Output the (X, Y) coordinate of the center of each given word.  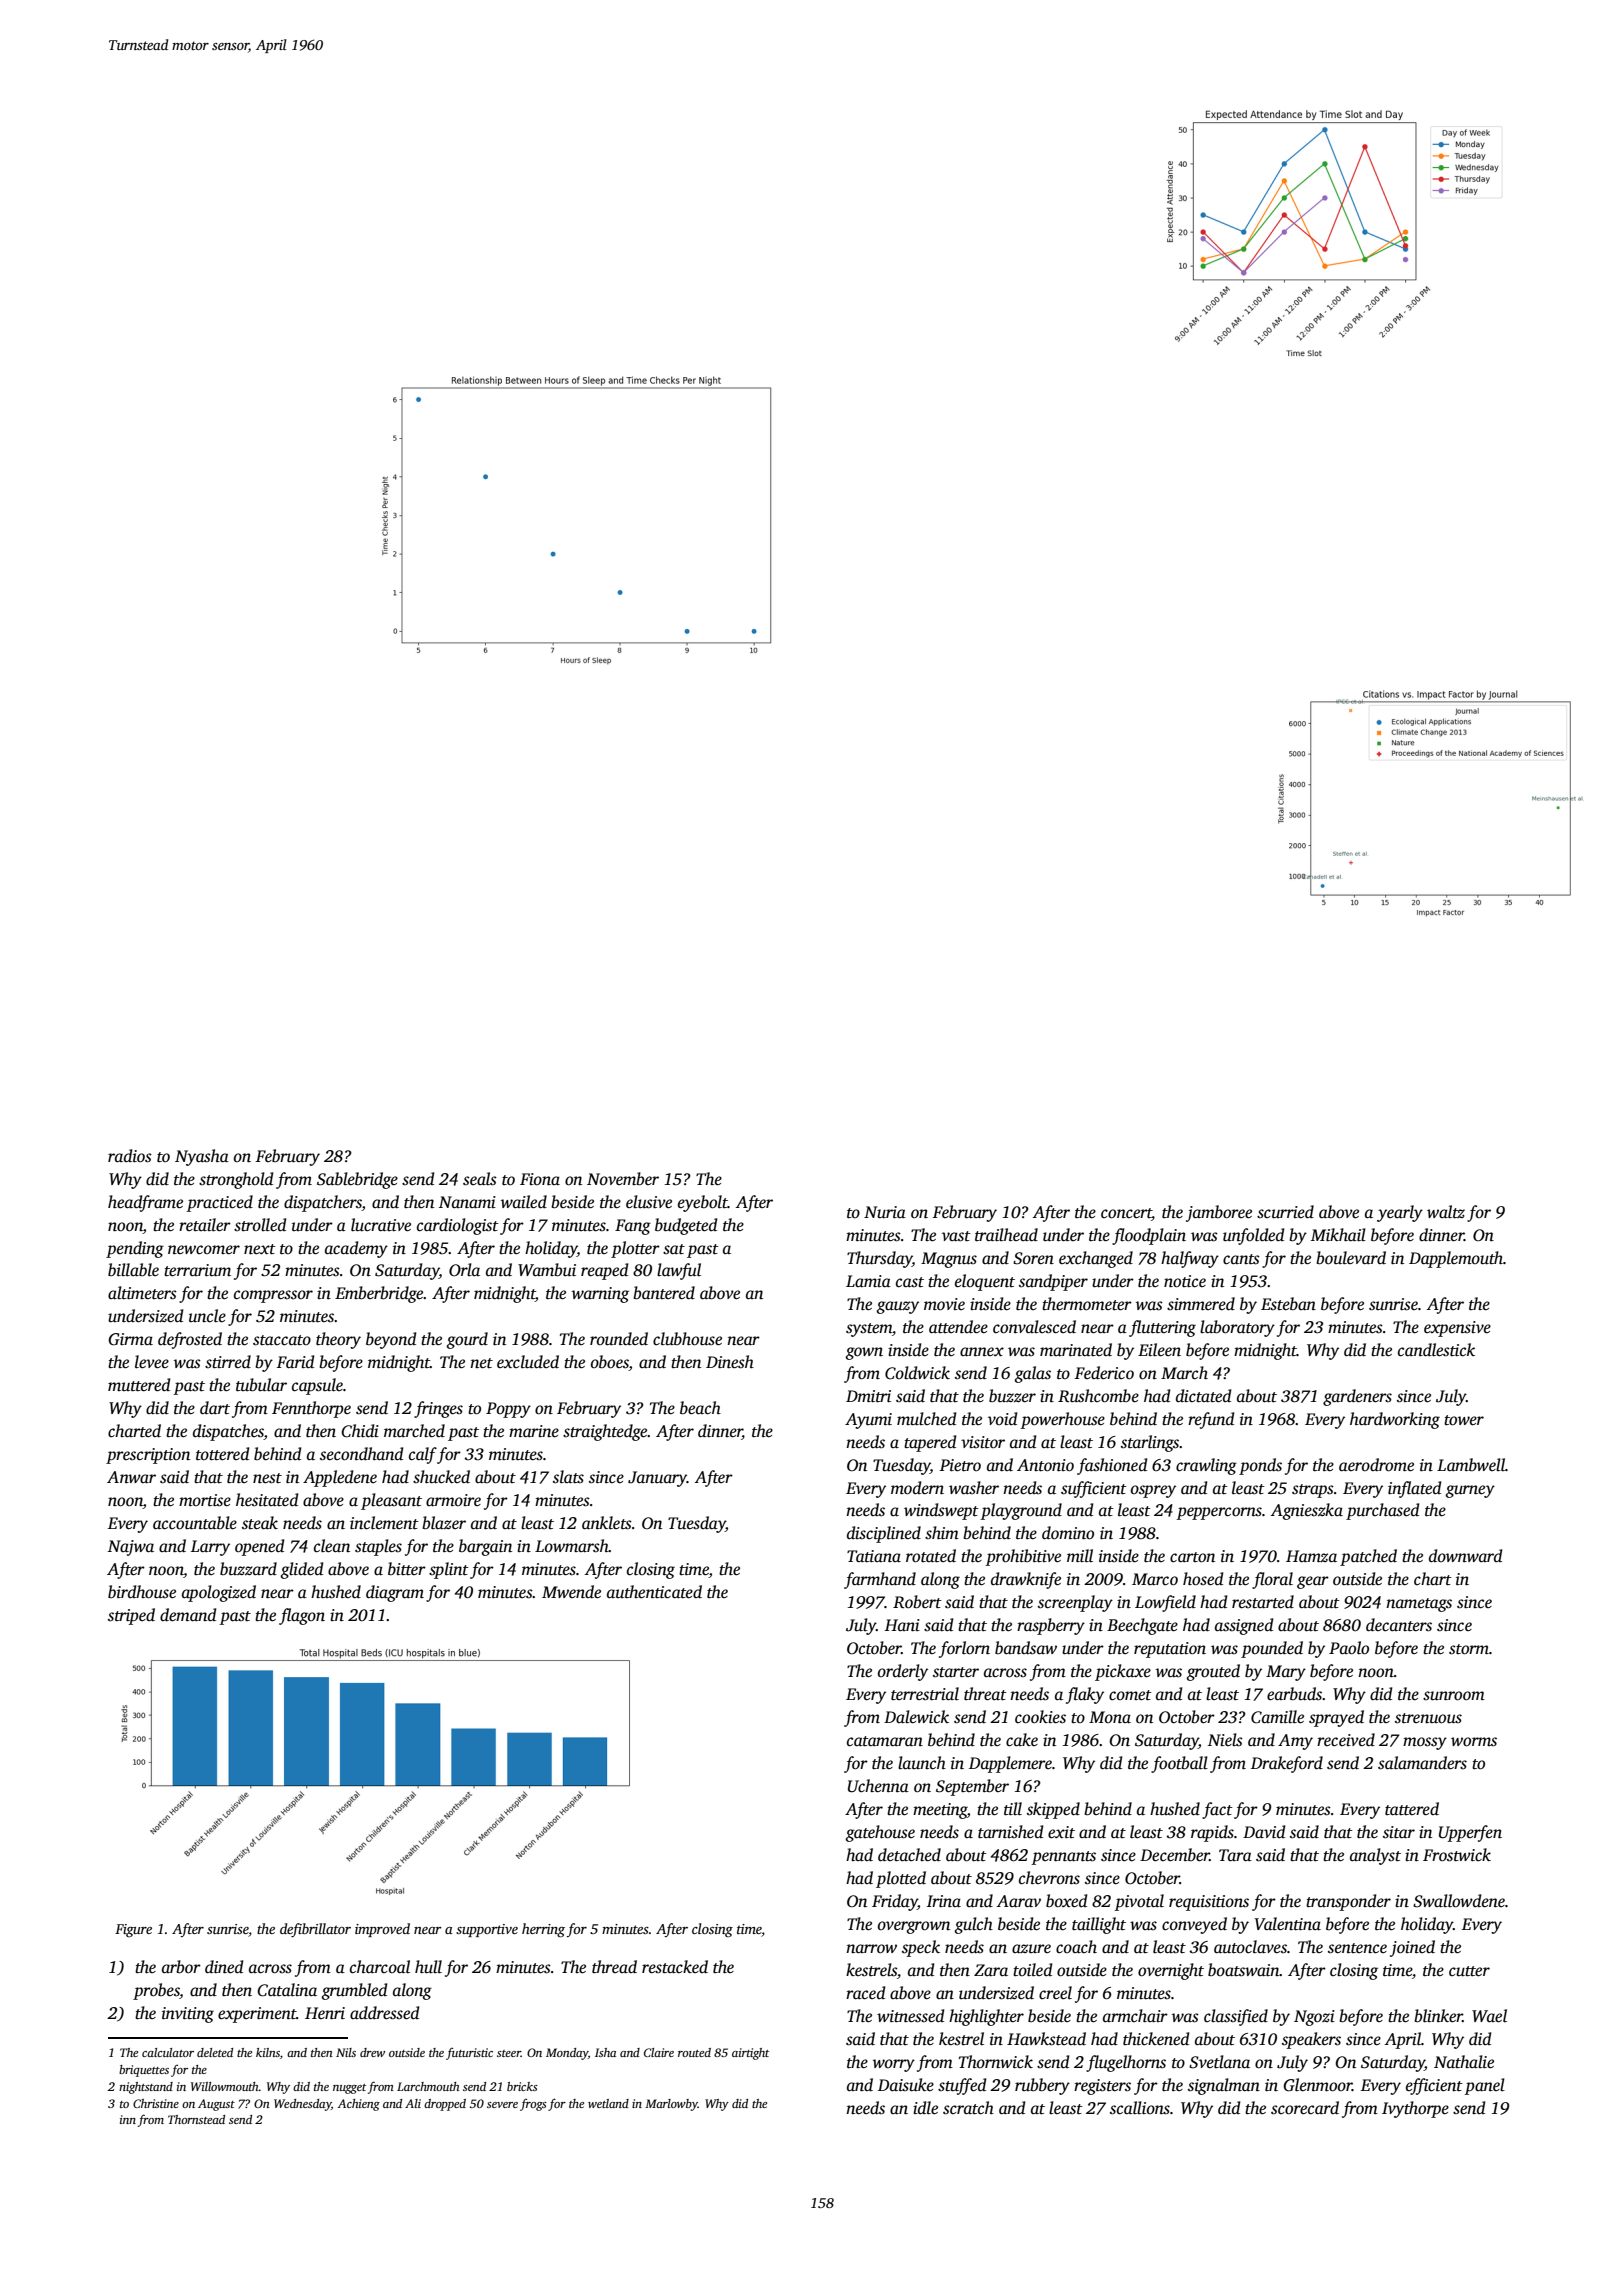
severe (502, 2105)
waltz (1446, 1212)
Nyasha (202, 1157)
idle (925, 2108)
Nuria (885, 1212)
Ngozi (1314, 2018)
